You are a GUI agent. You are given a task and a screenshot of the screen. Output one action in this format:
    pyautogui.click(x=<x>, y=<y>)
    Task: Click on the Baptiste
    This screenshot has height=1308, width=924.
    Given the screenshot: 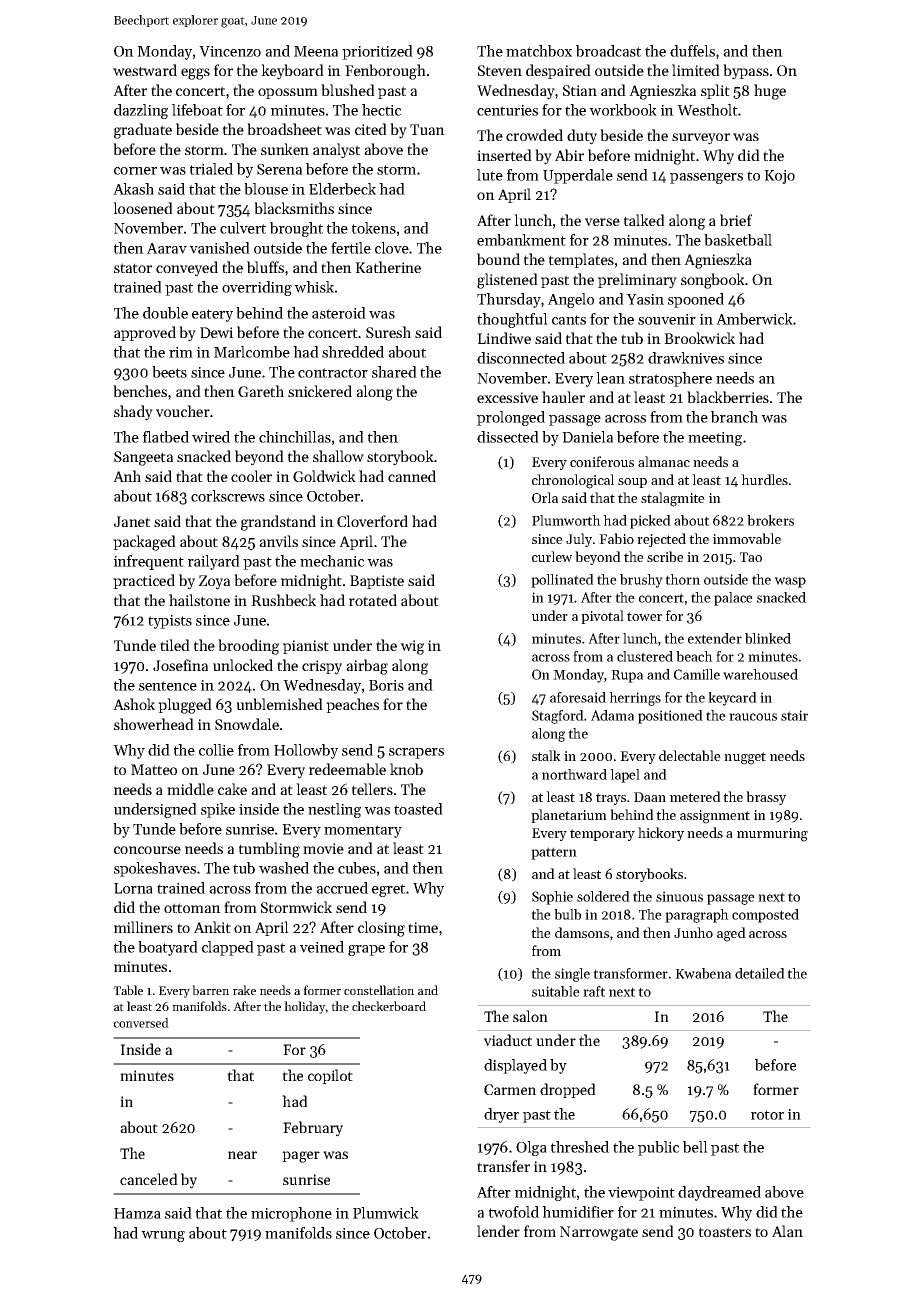 What is the action you would take?
    pyautogui.click(x=377, y=582)
